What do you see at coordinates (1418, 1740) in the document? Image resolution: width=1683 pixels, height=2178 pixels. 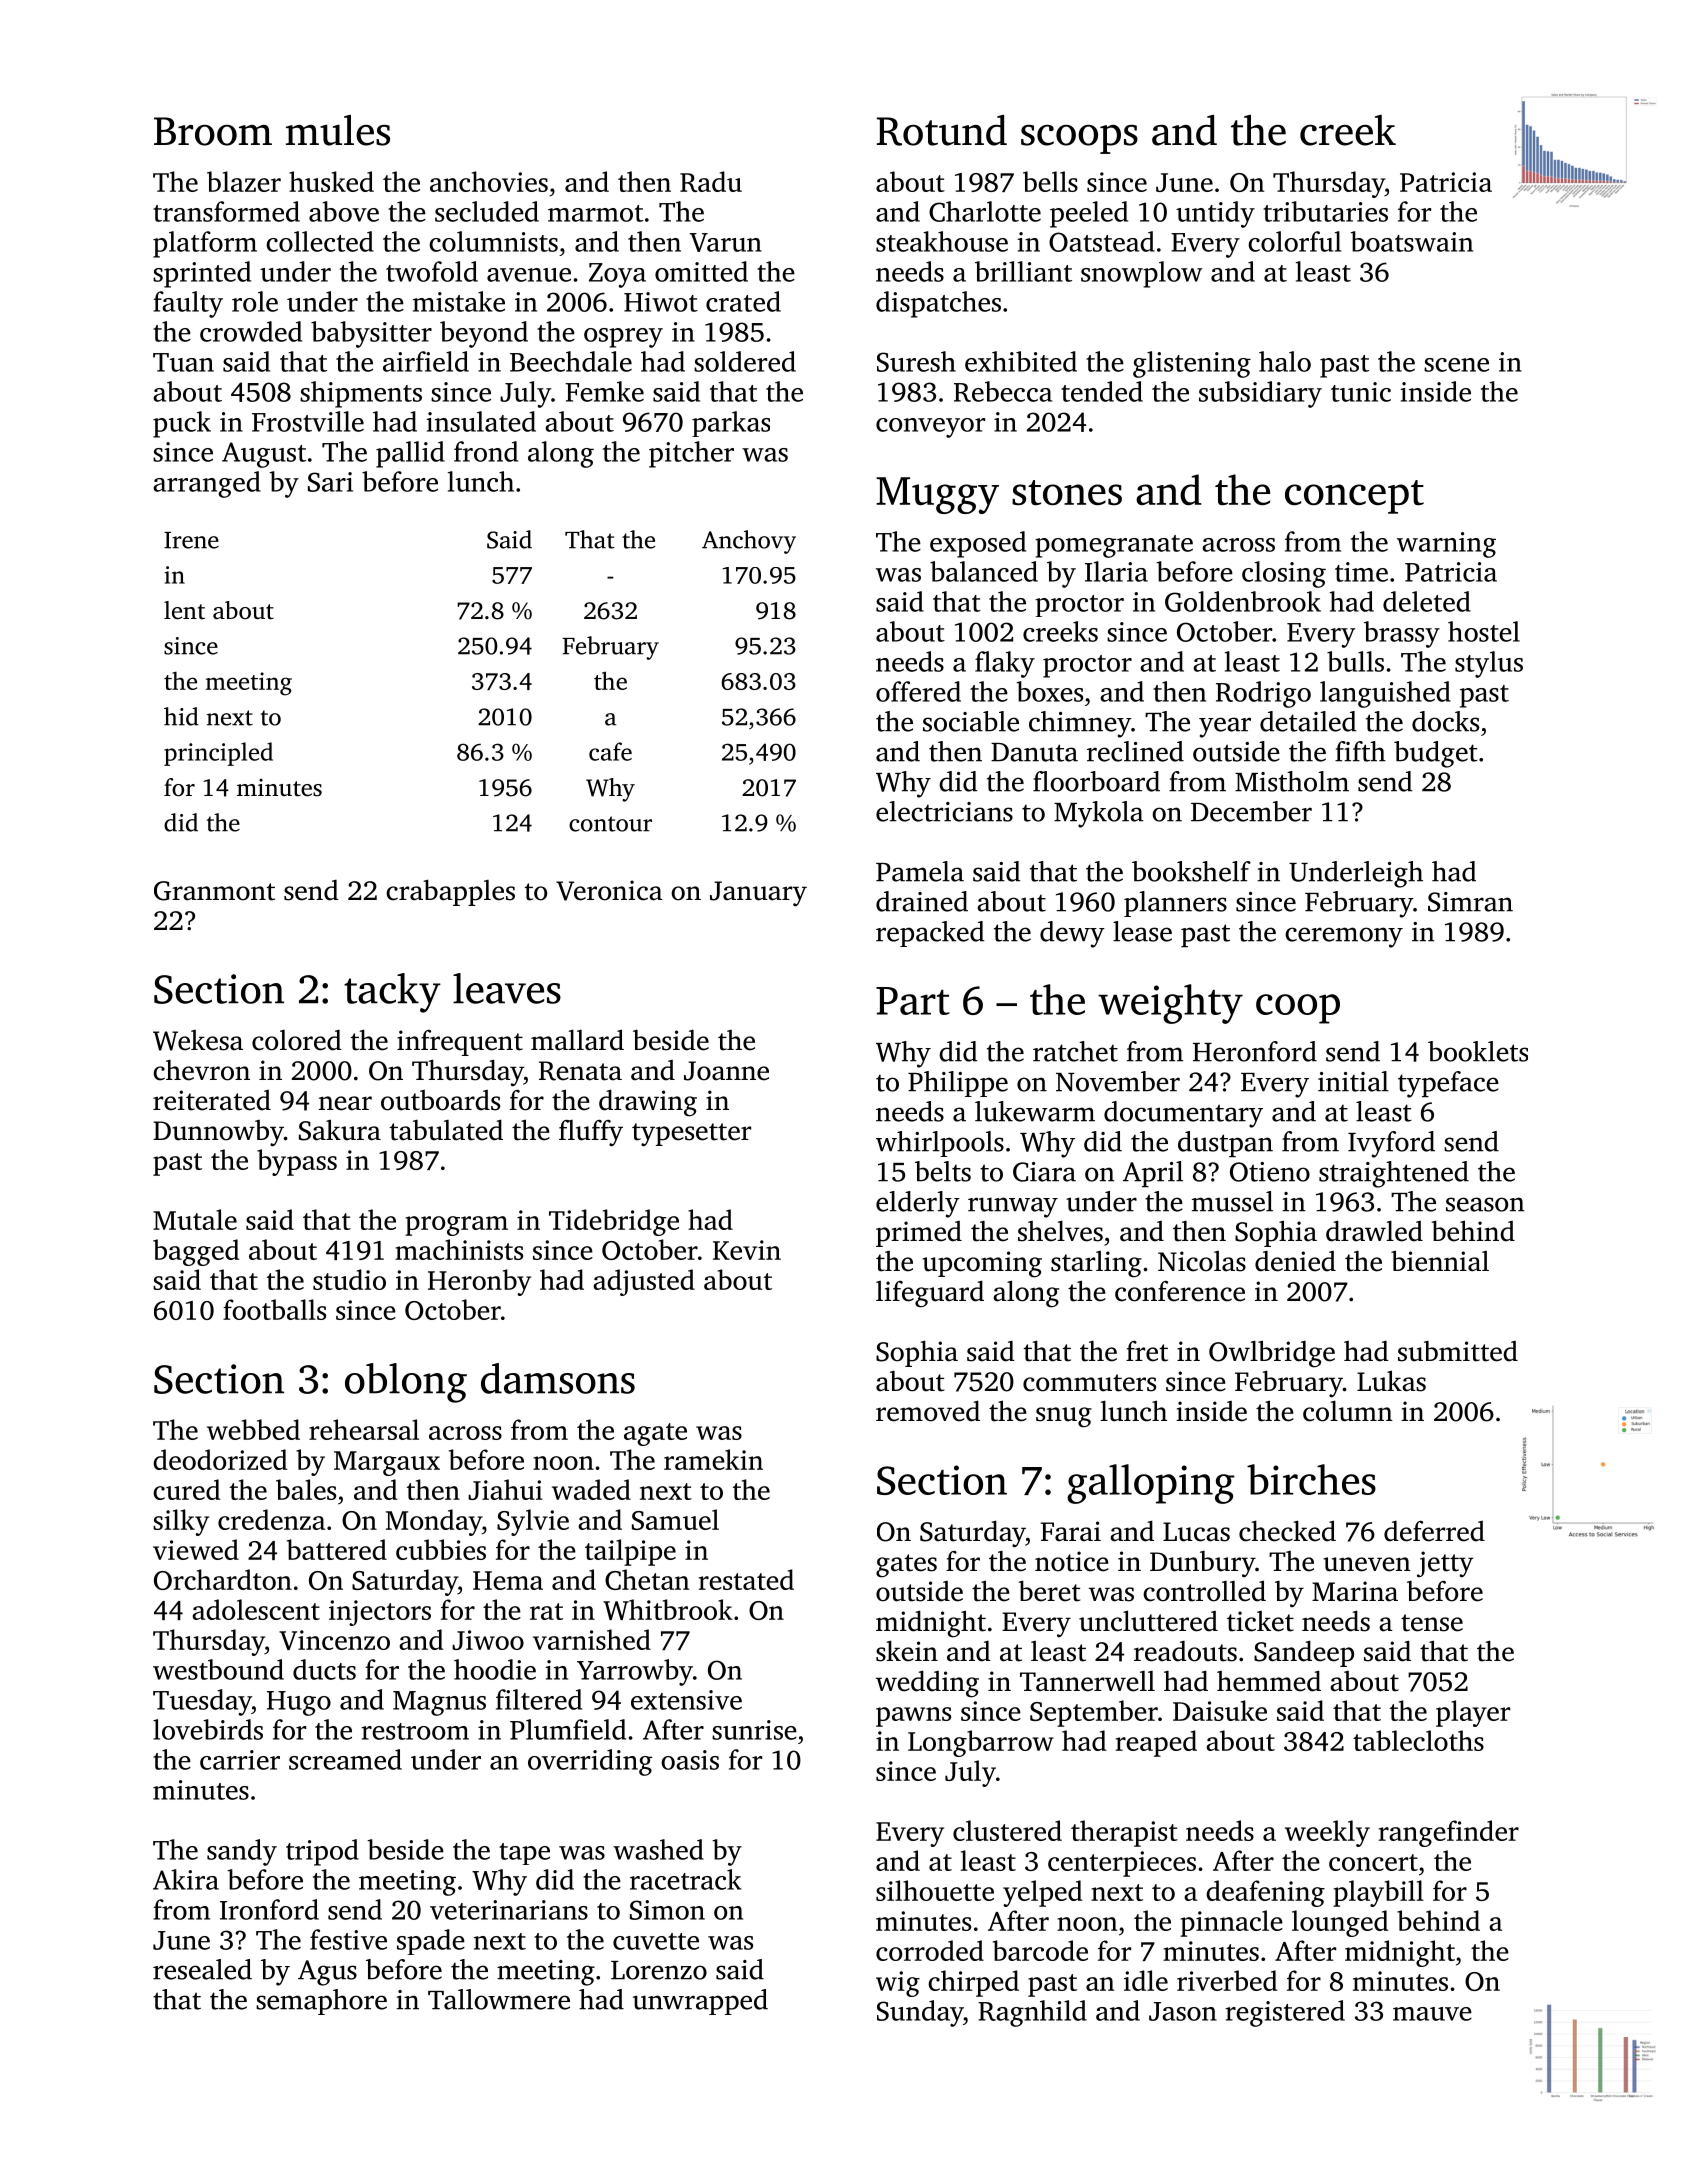 I see `tablecloths` at bounding box center [1418, 1740].
